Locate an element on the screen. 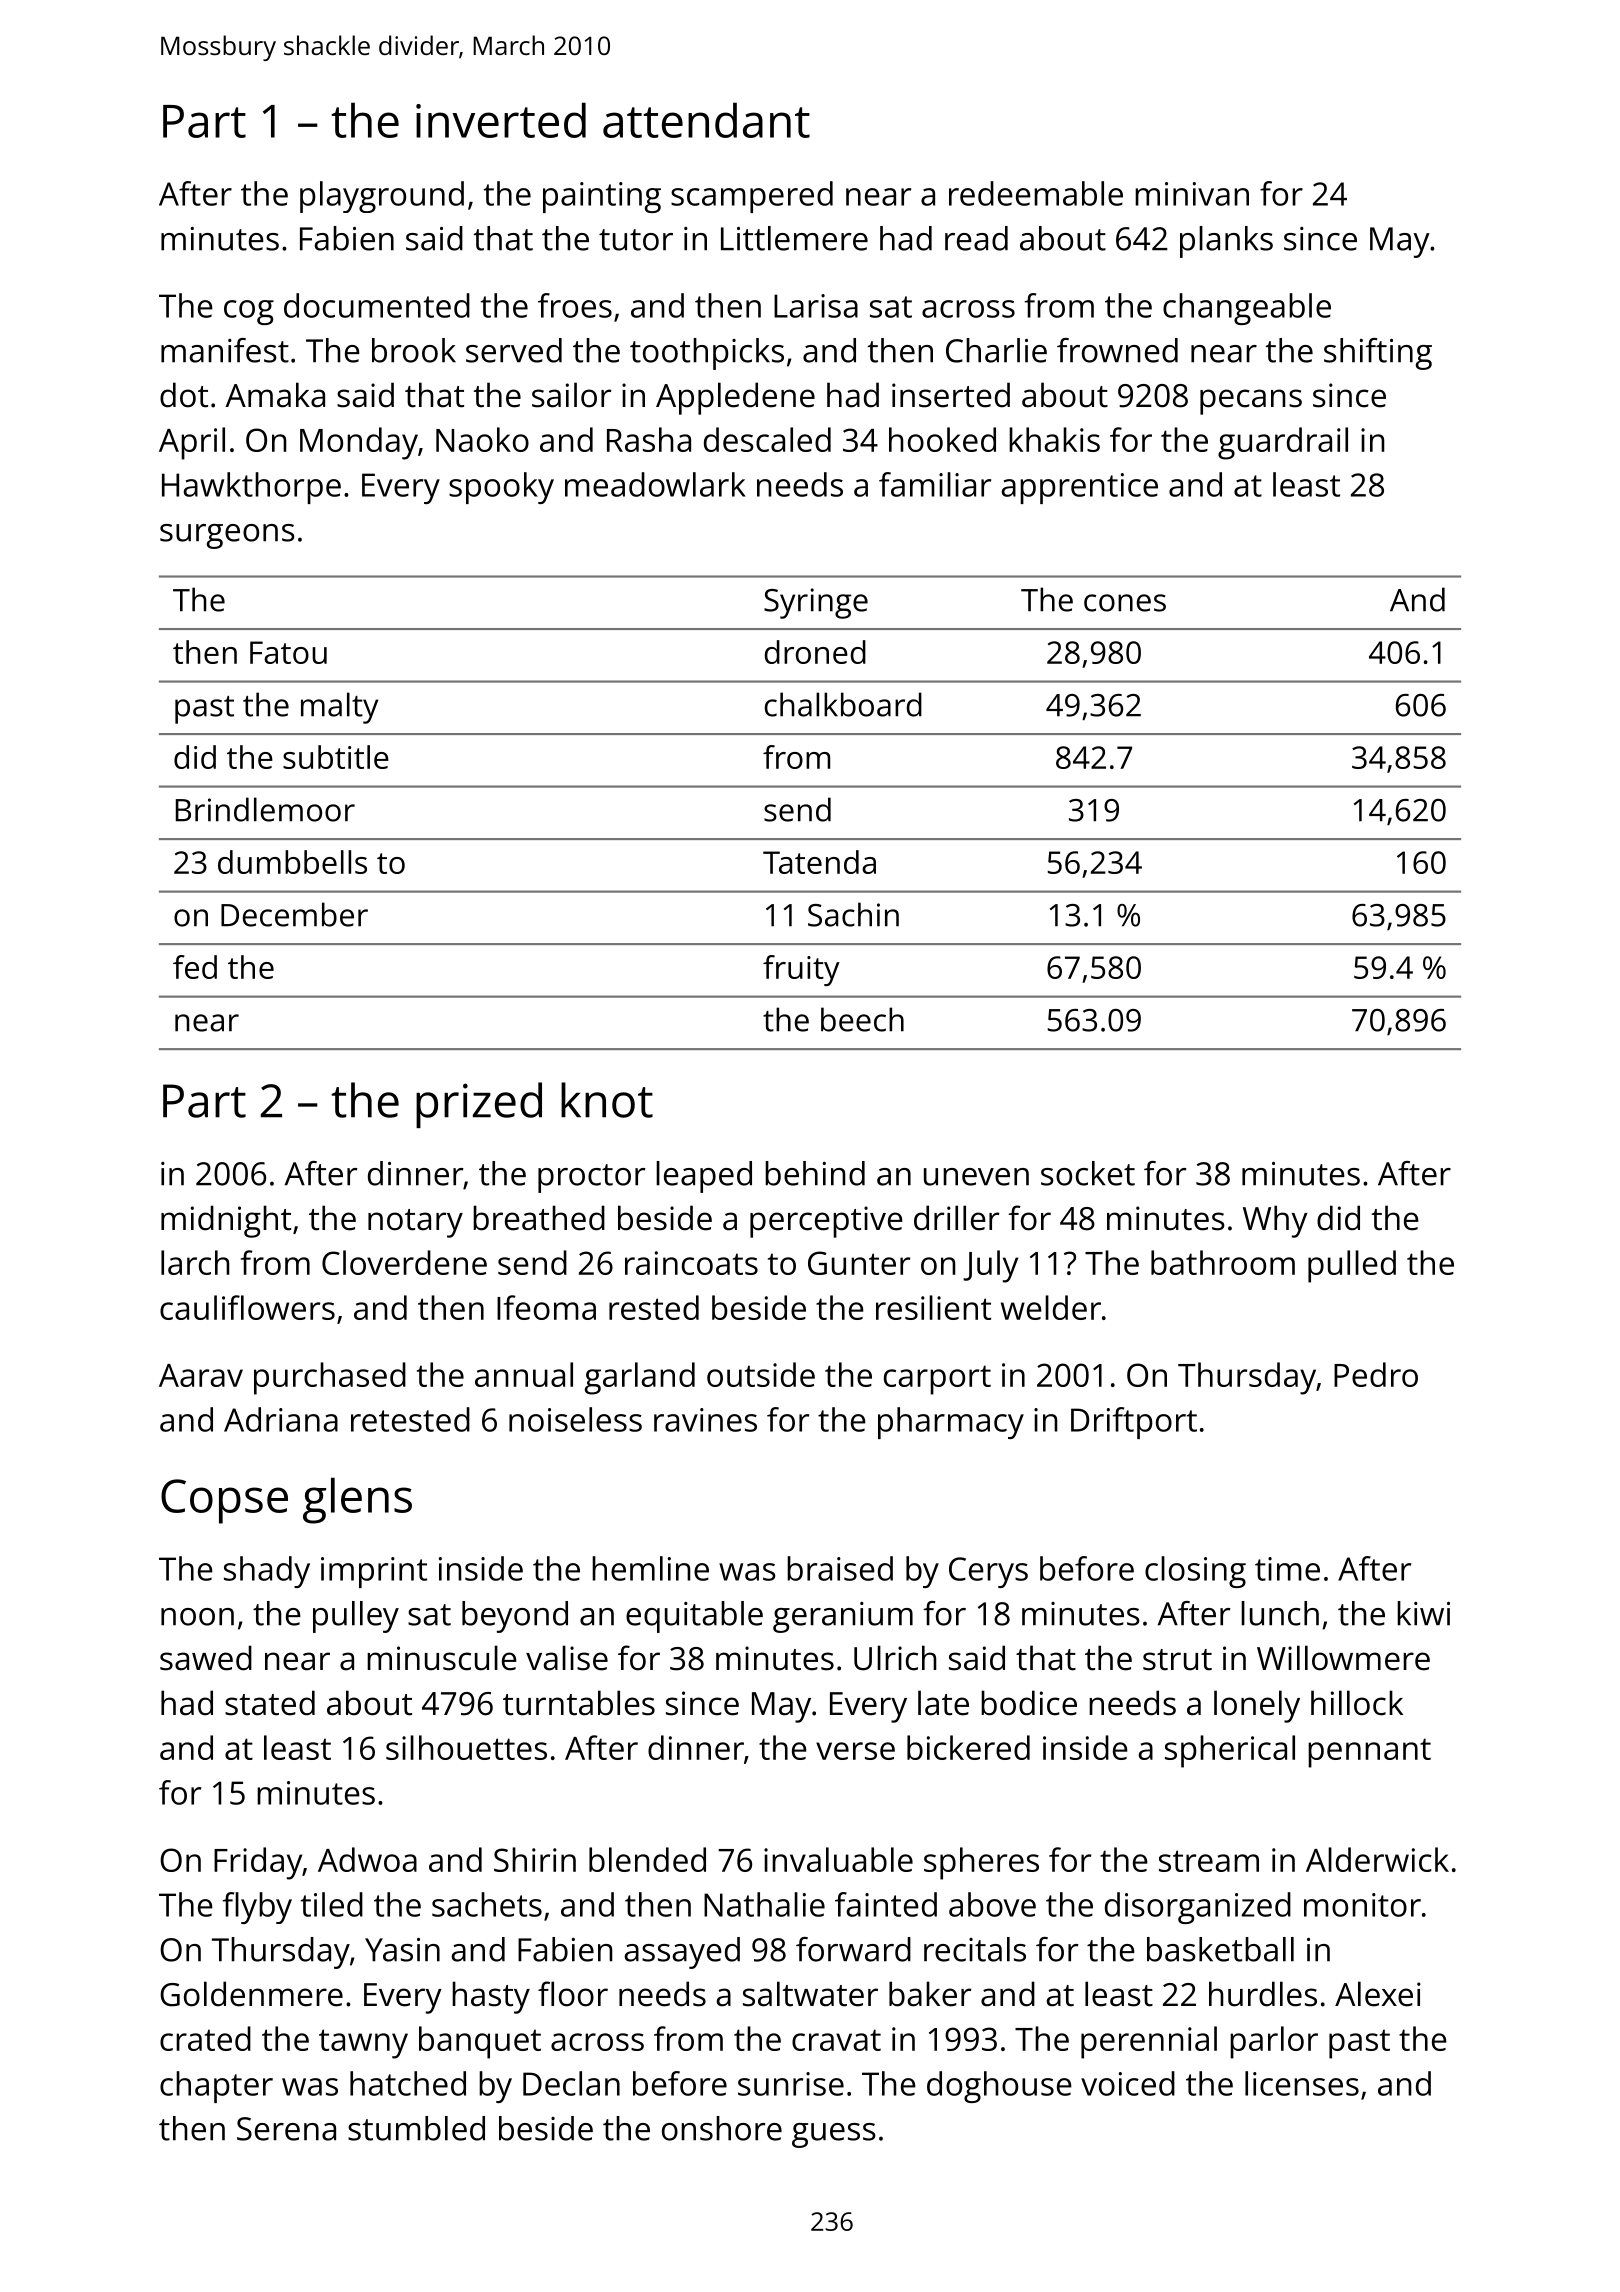  Pedro is located at coordinates (1376, 1374).
